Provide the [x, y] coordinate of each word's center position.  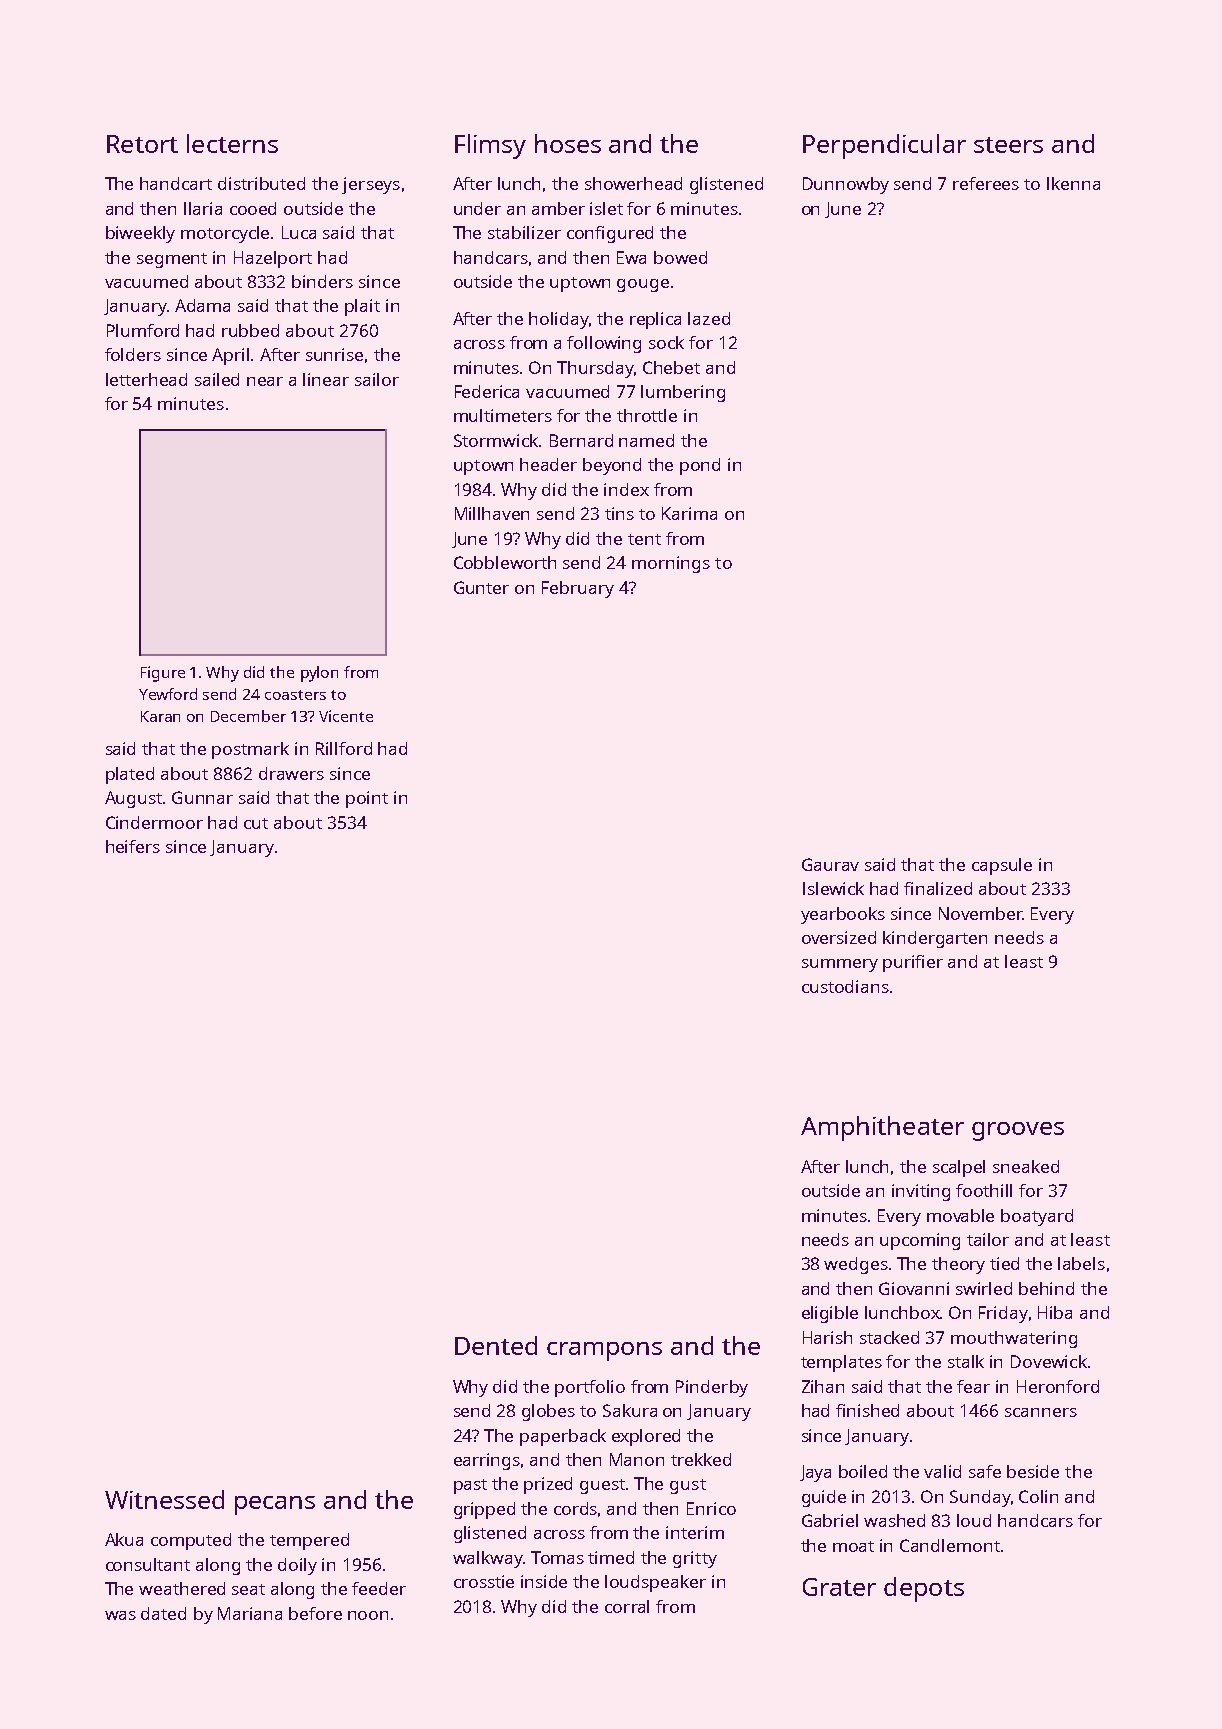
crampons [604, 1351]
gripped [484, 1510]
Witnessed [164, 1499]
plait [362, 307]
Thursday [595, 369]
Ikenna [1073, 183]
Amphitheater [882, 1128]
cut [256, 823]
